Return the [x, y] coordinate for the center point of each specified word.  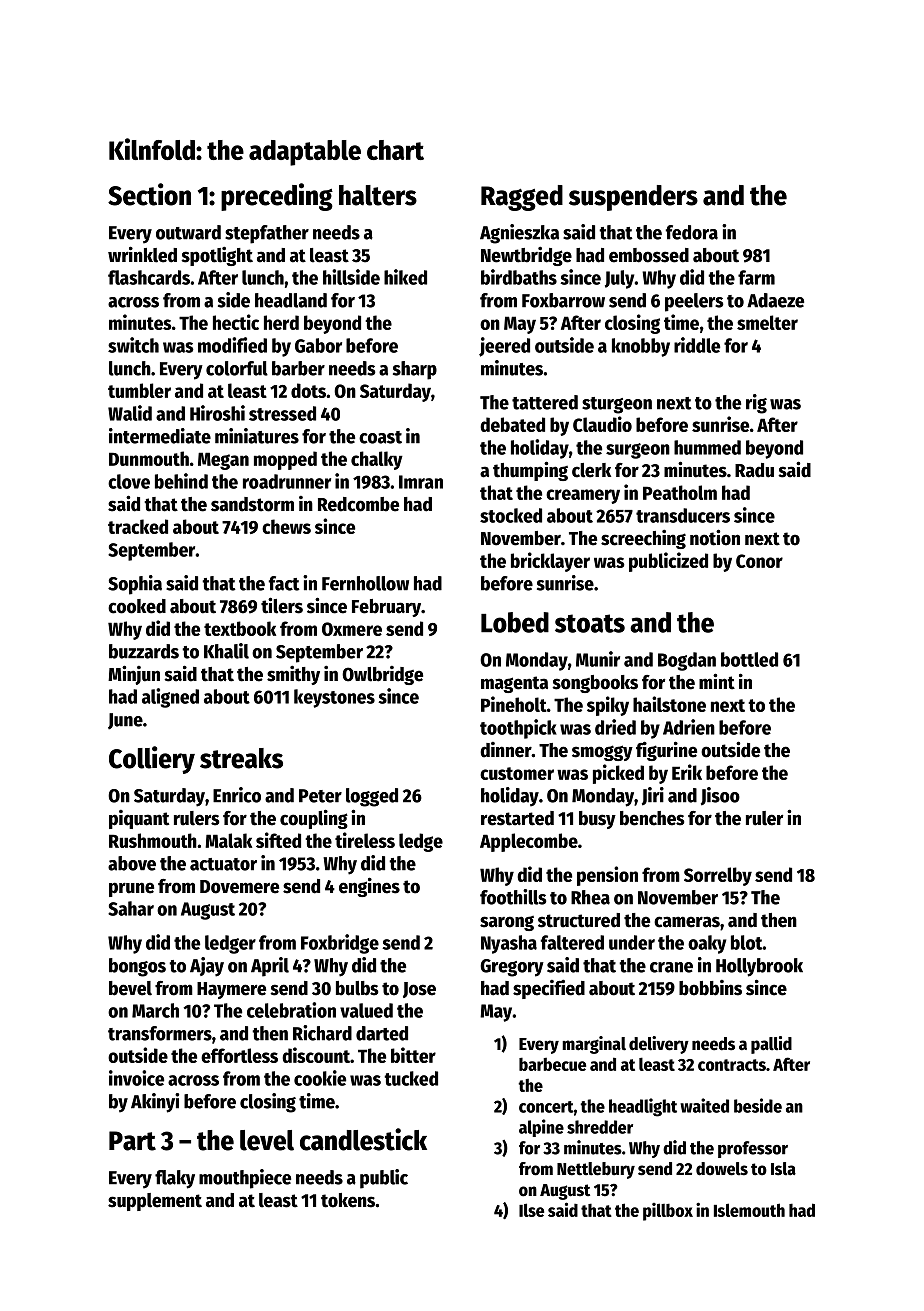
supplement [155, 1202]
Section [149, 194]
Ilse [531, 1210]
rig [756, 404]
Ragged [522, 198]
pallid [771, 1045]
